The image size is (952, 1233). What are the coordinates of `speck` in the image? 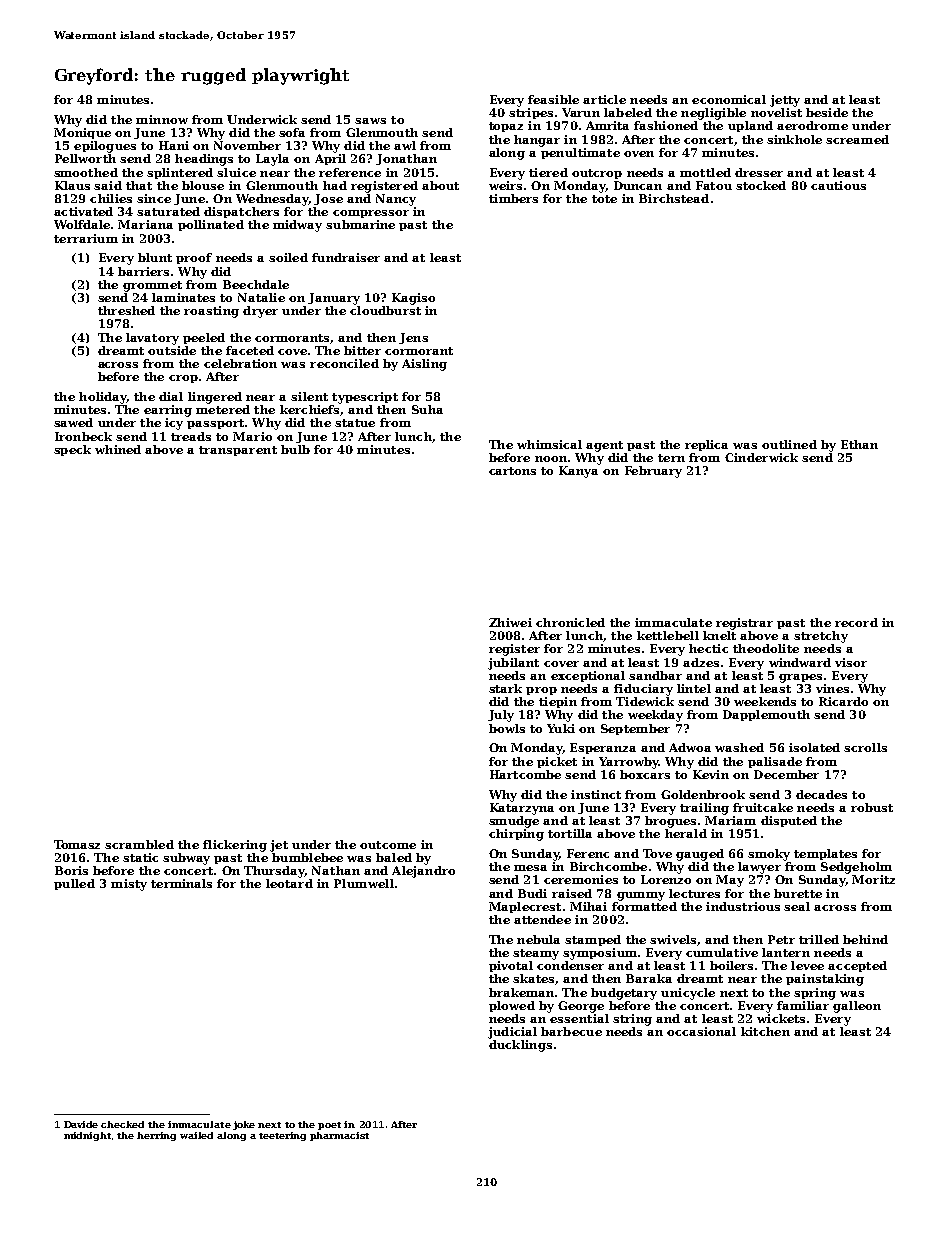 It's located at (72, 450).
